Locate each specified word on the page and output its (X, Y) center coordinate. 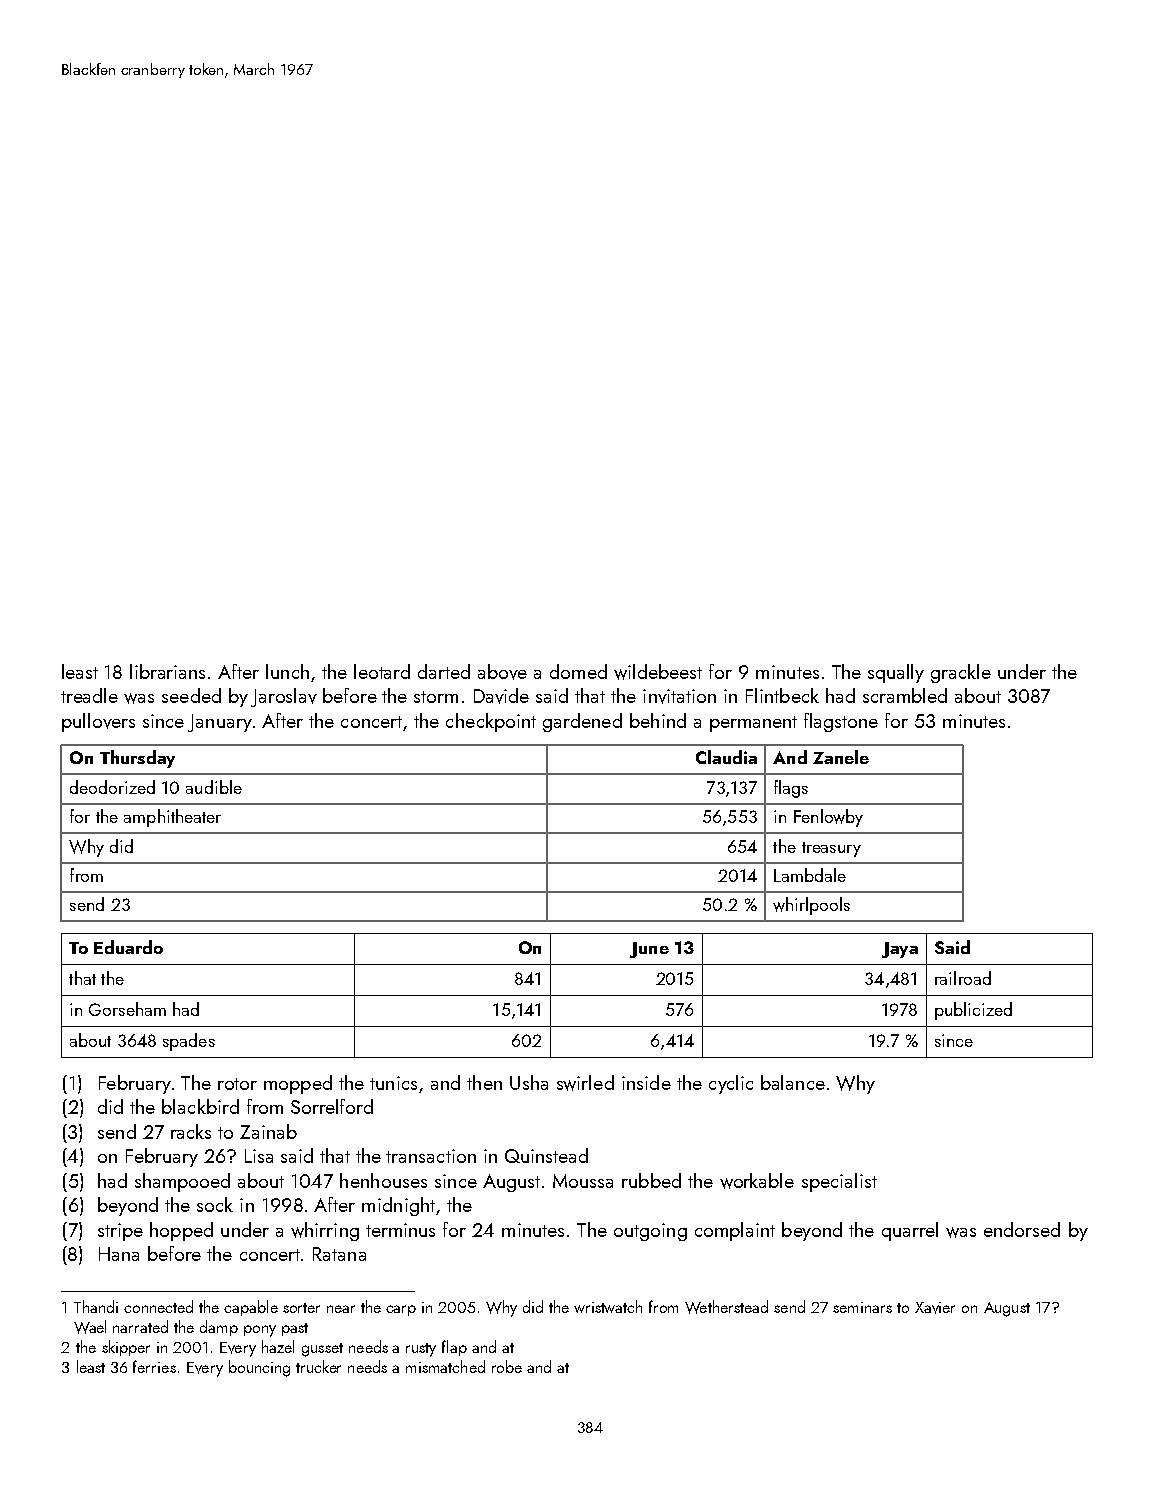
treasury (831, 849)
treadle (89, 695)
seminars (862, 1307)
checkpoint (491, 722)
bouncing (259, 1368)
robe (507, 1366)
